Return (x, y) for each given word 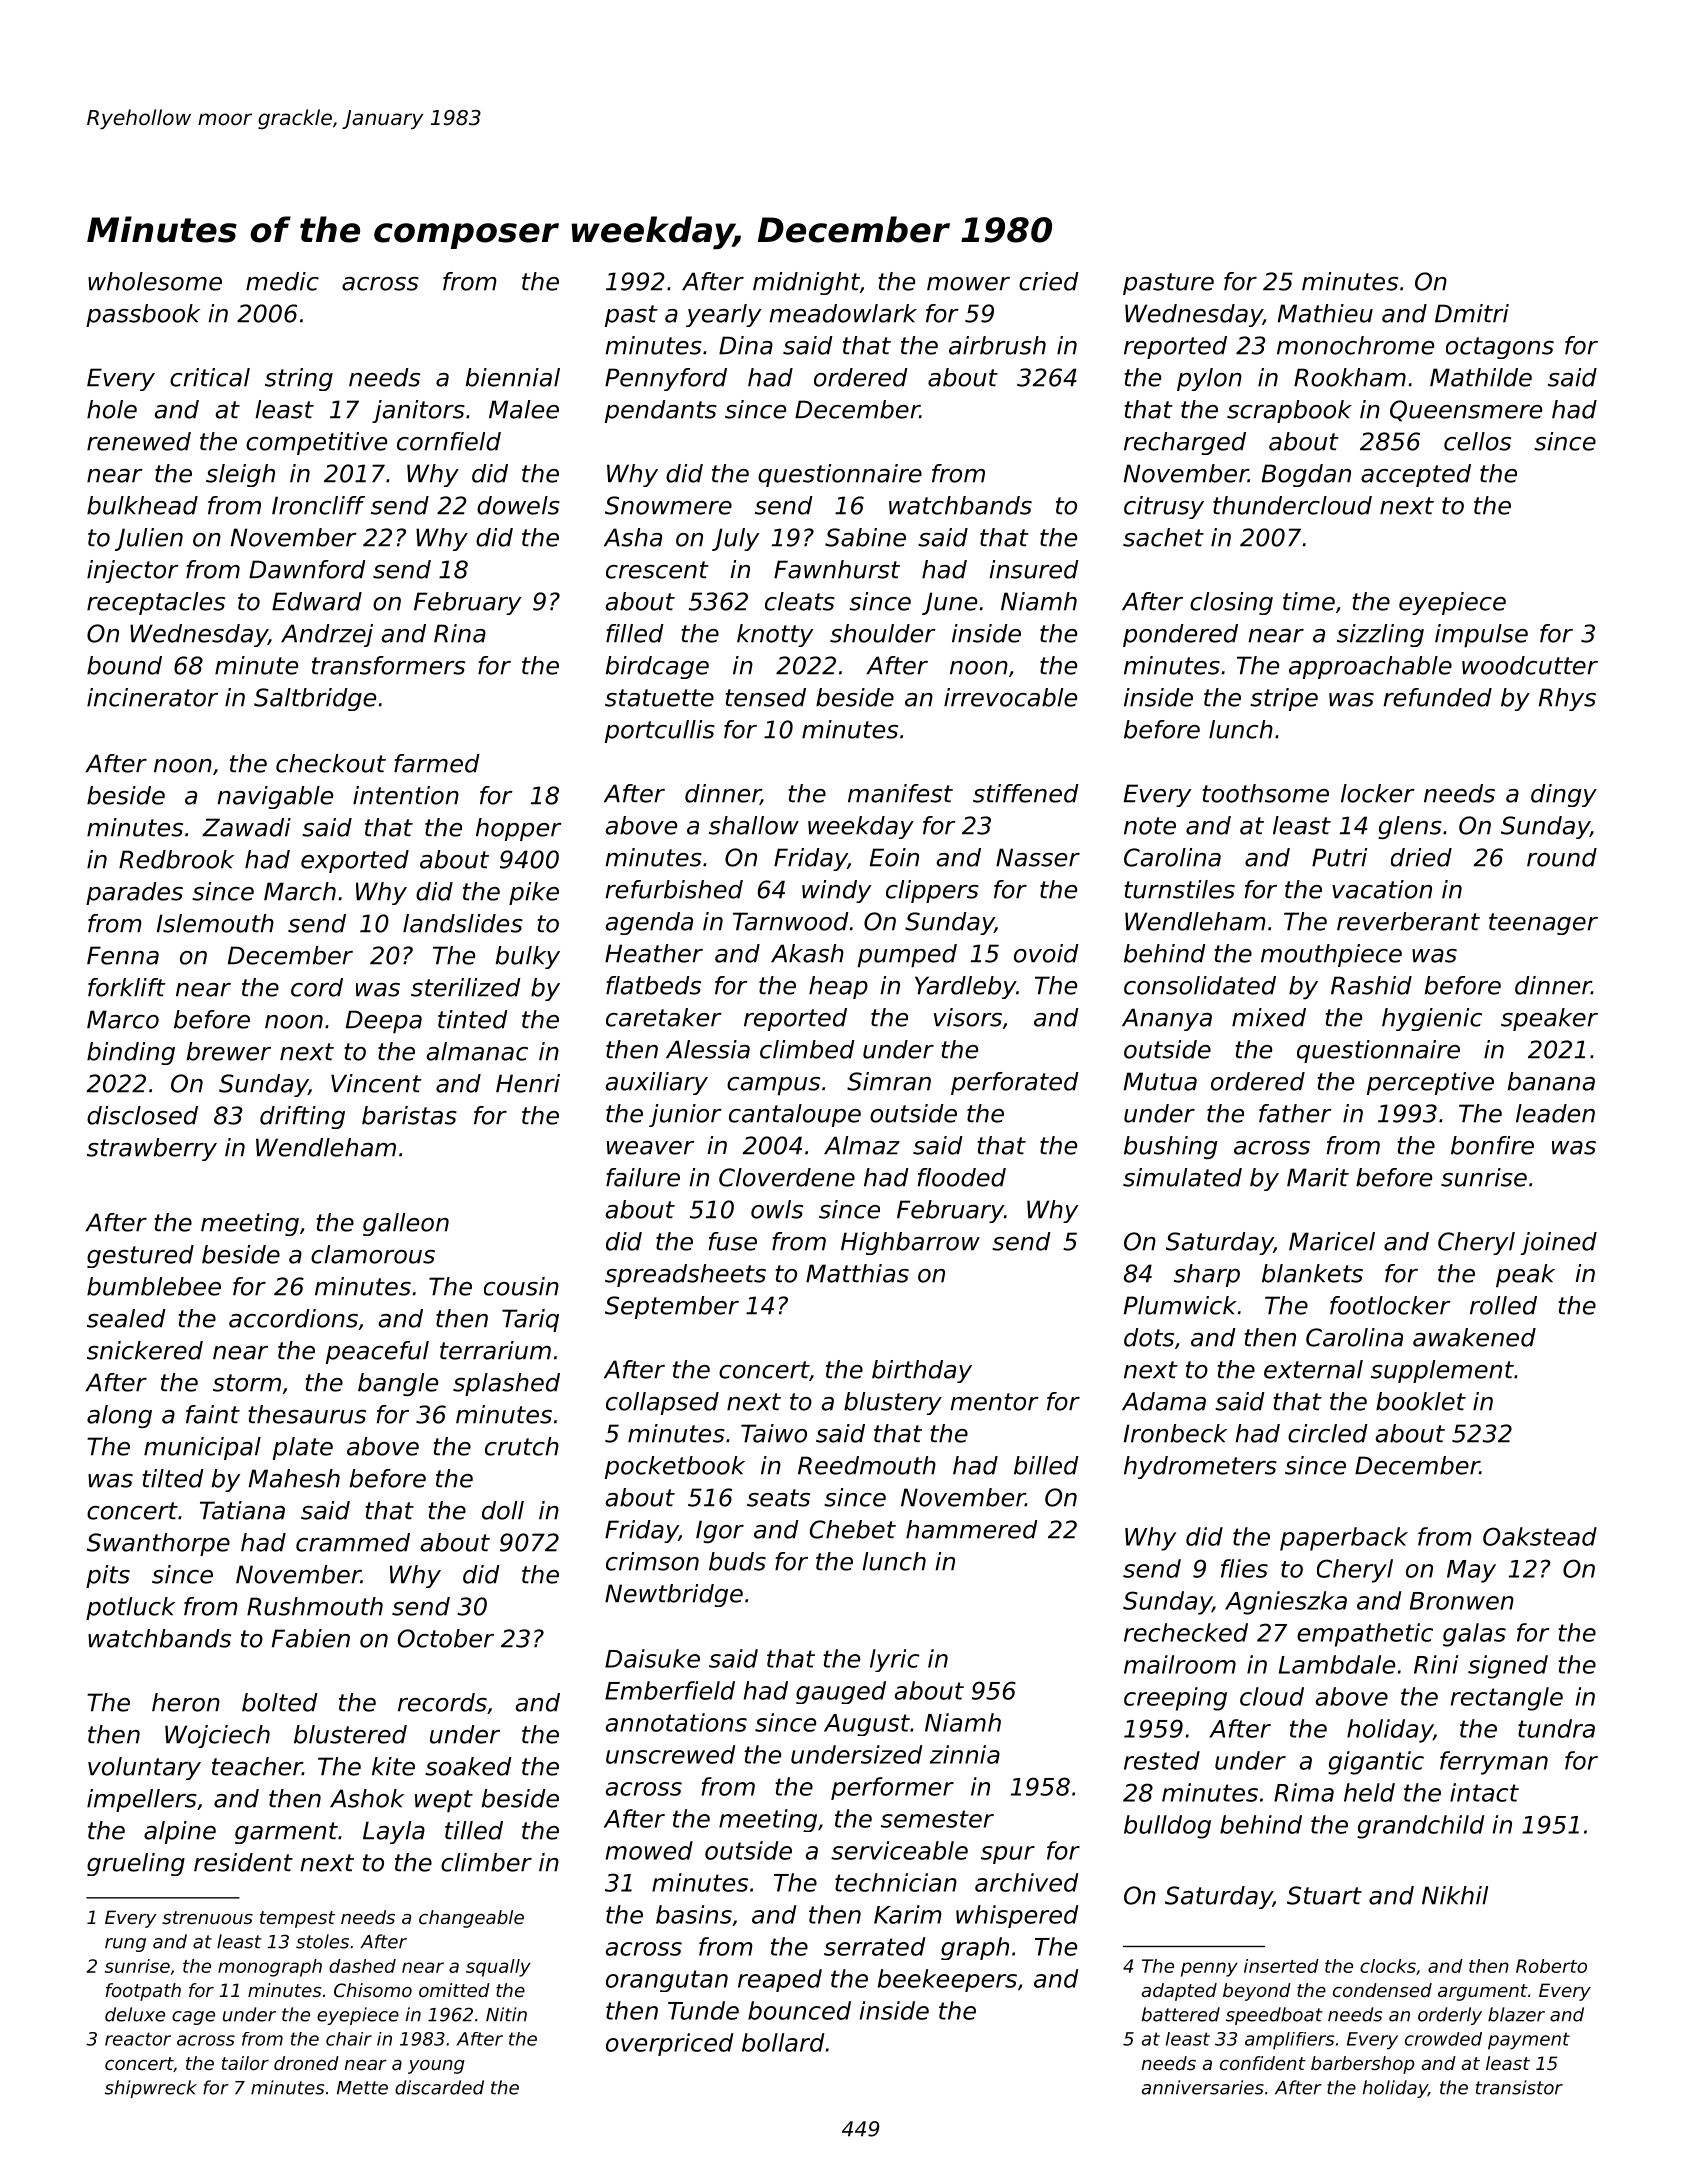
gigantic (1376, 1763)
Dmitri (1472, 313)
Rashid (1371, 985)
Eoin (894, 857)
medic (282, 281)
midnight (806, 283)
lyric (895, 1660)
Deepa (384, 1022)
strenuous (207, 1917)
